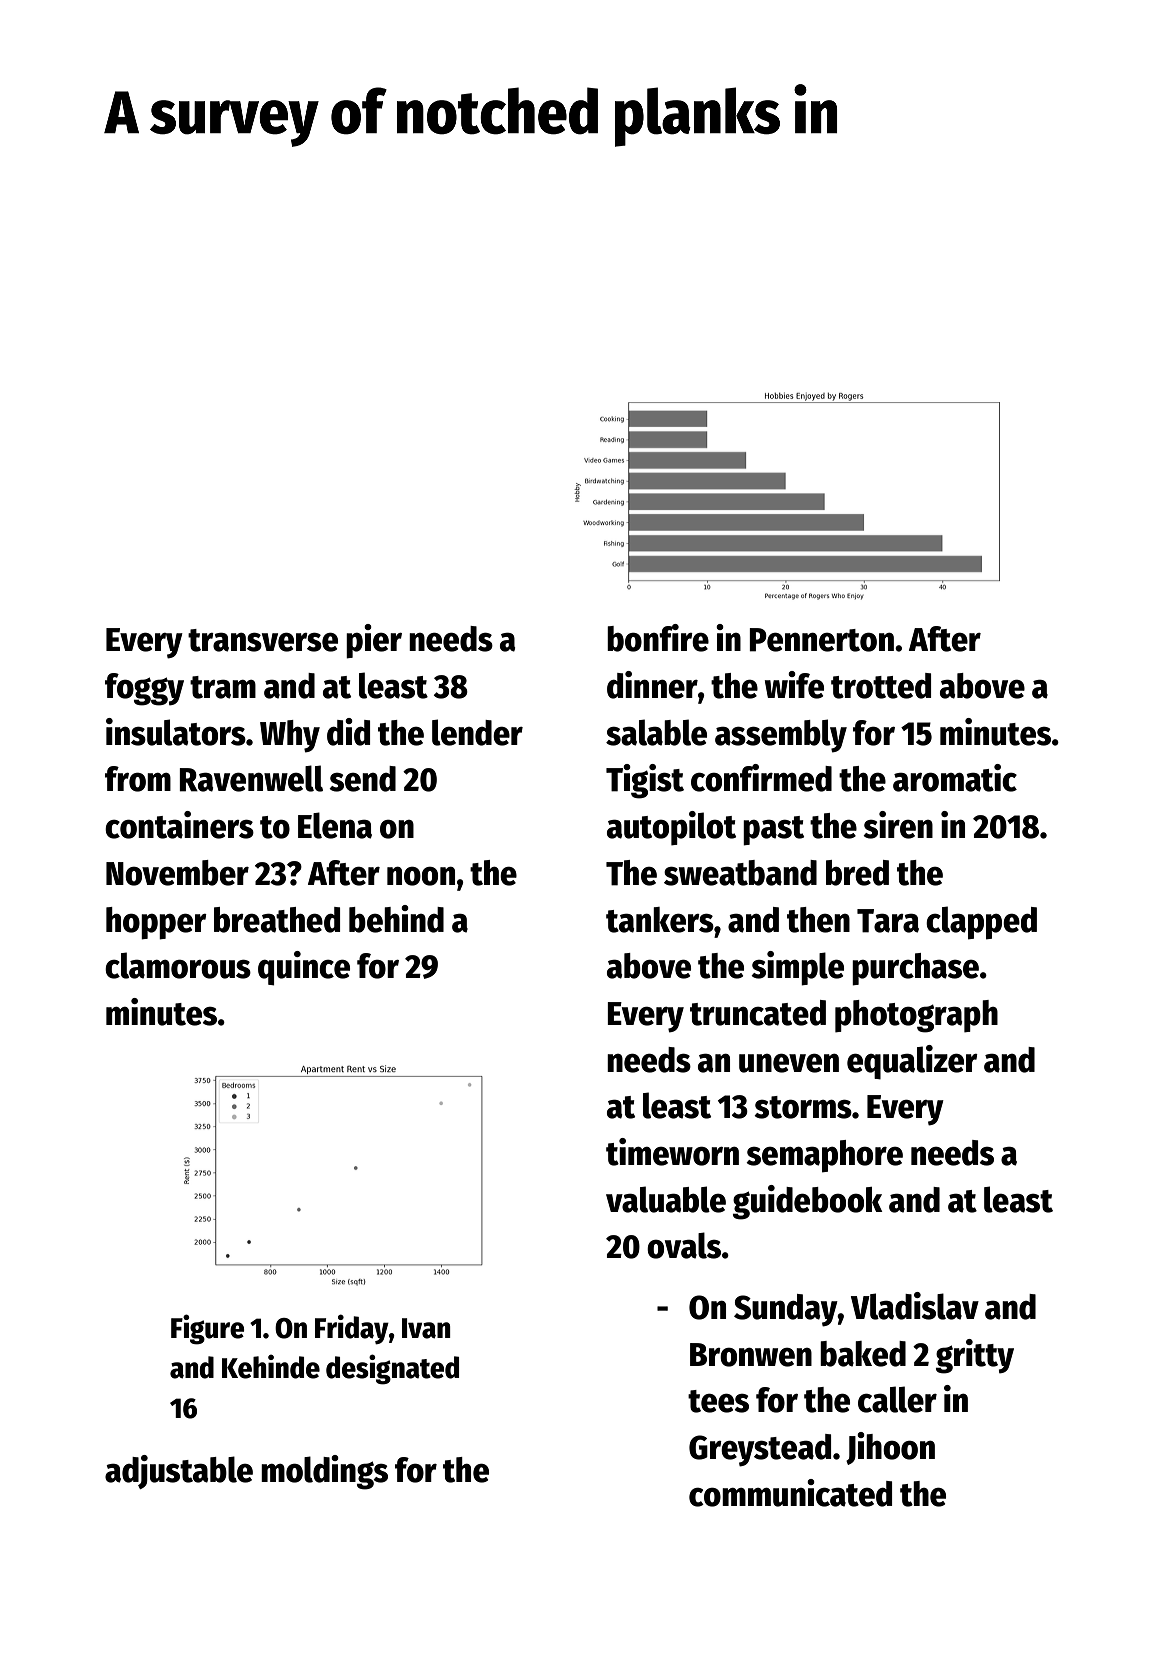 This image has width=1165, height=1654. Describe the element at coordinates (426, 1328) in the image. I see `Ivan` at that location.
